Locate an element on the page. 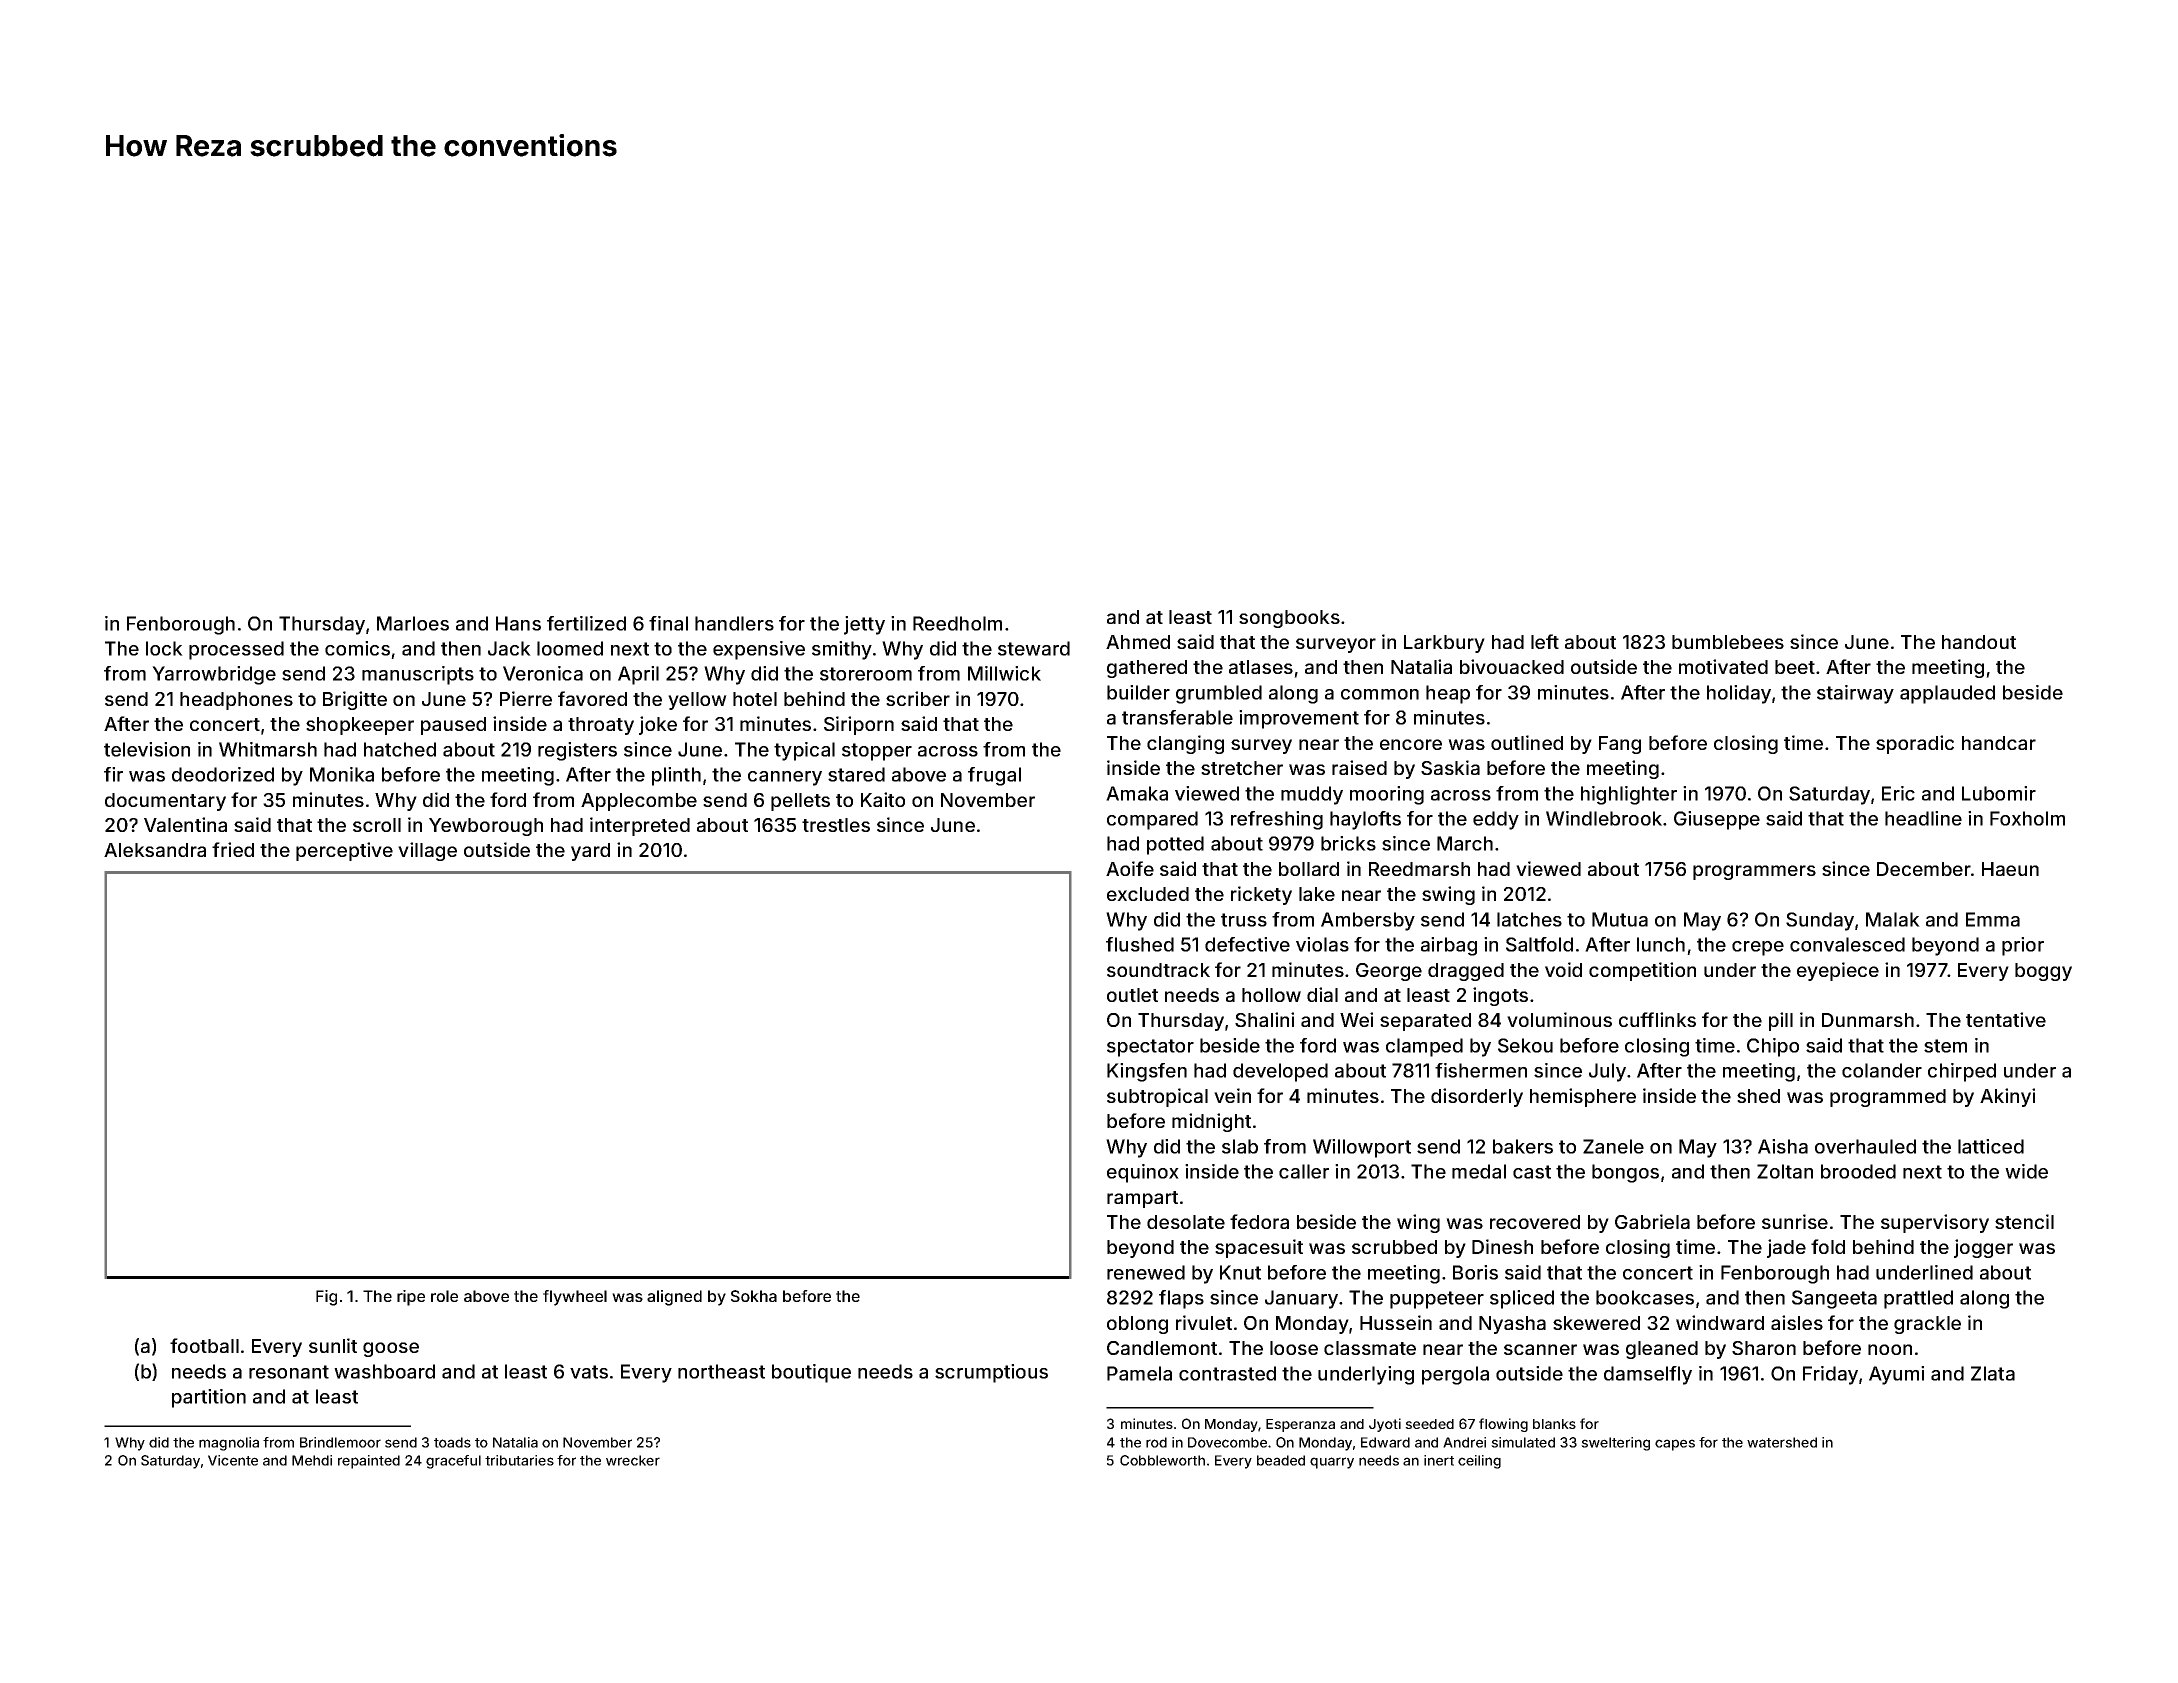 This document has width=2178, height=1683. quarry is located at coordinates (1332, 1463).
